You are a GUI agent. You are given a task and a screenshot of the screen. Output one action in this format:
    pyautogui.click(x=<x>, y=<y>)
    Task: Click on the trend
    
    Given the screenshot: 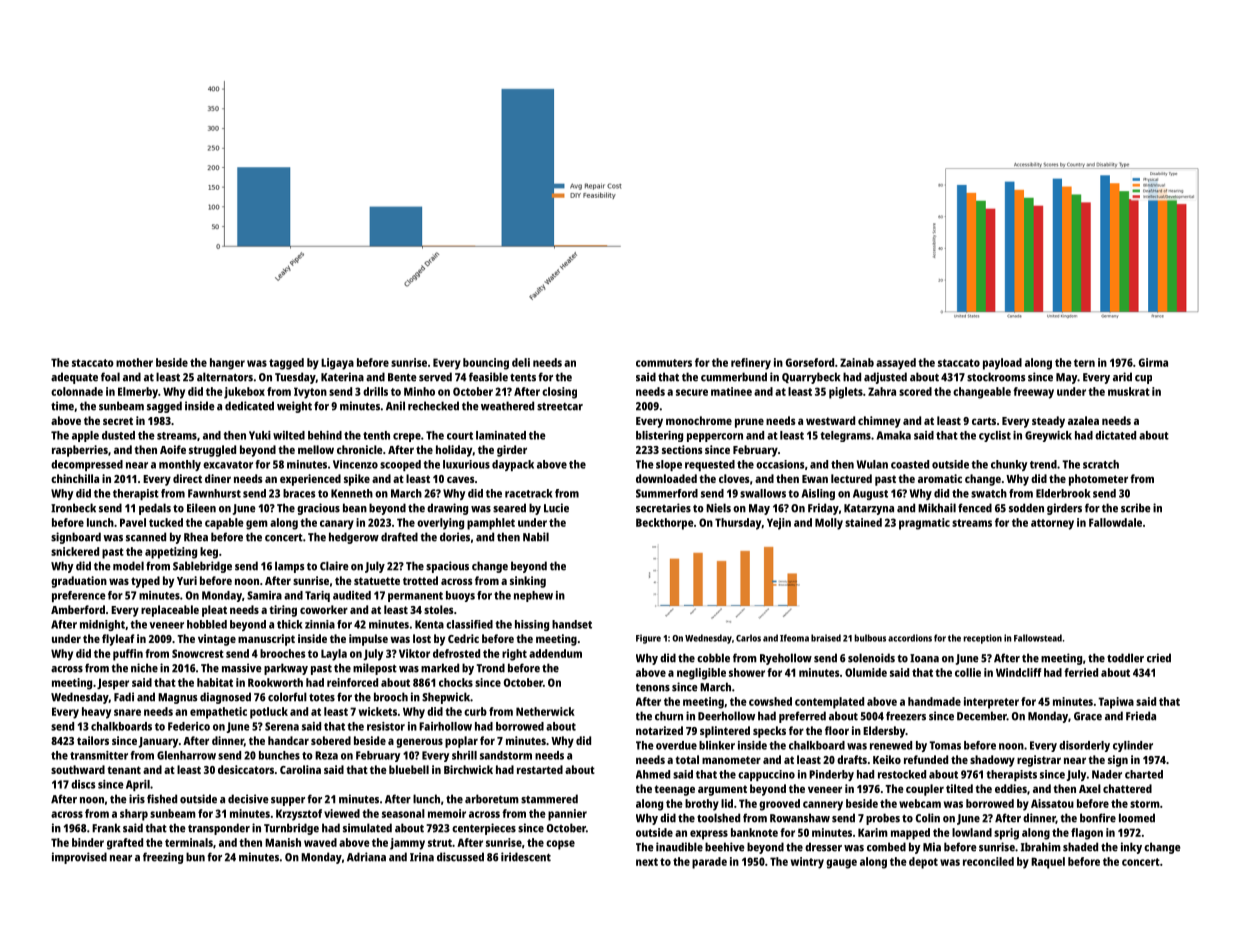 What is the action you would take?
    pyautogui.click(x=1043, y=464)
